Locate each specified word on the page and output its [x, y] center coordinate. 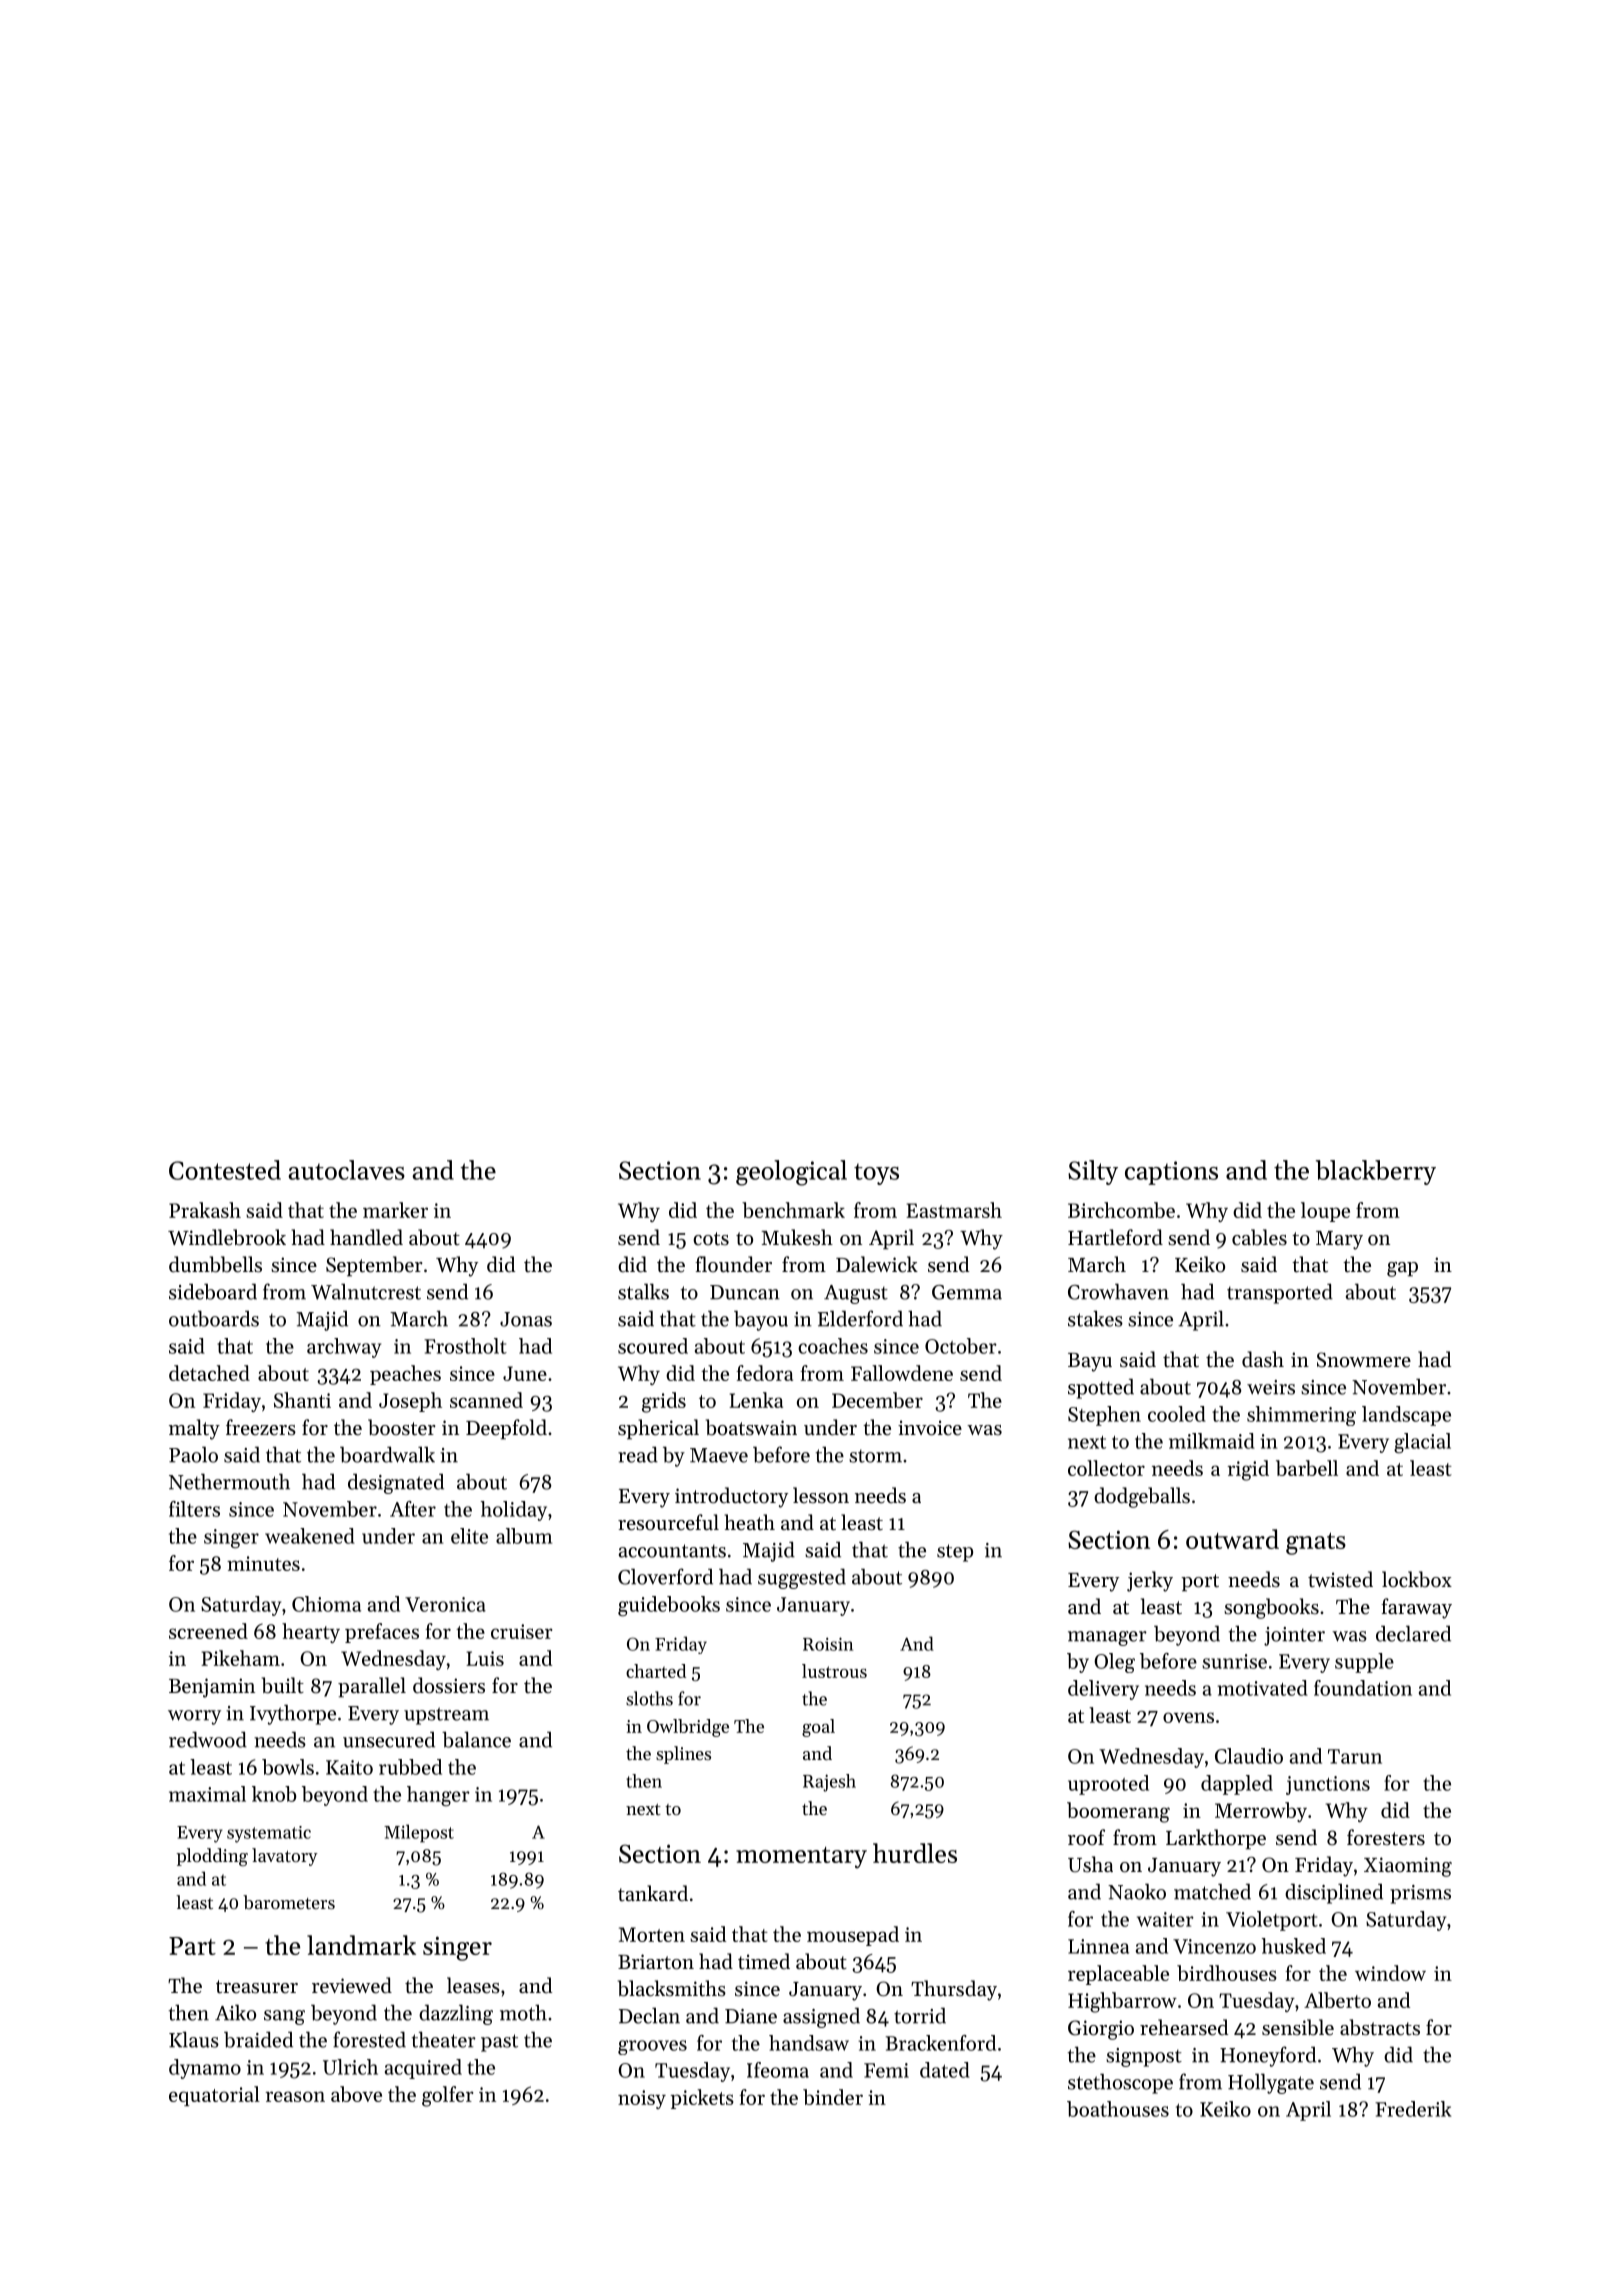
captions [1171, 1173]
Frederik [1413, 2109]
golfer [448, 2096]
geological [791, 1173]
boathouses [1118, 2109]
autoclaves [346, 1170]
